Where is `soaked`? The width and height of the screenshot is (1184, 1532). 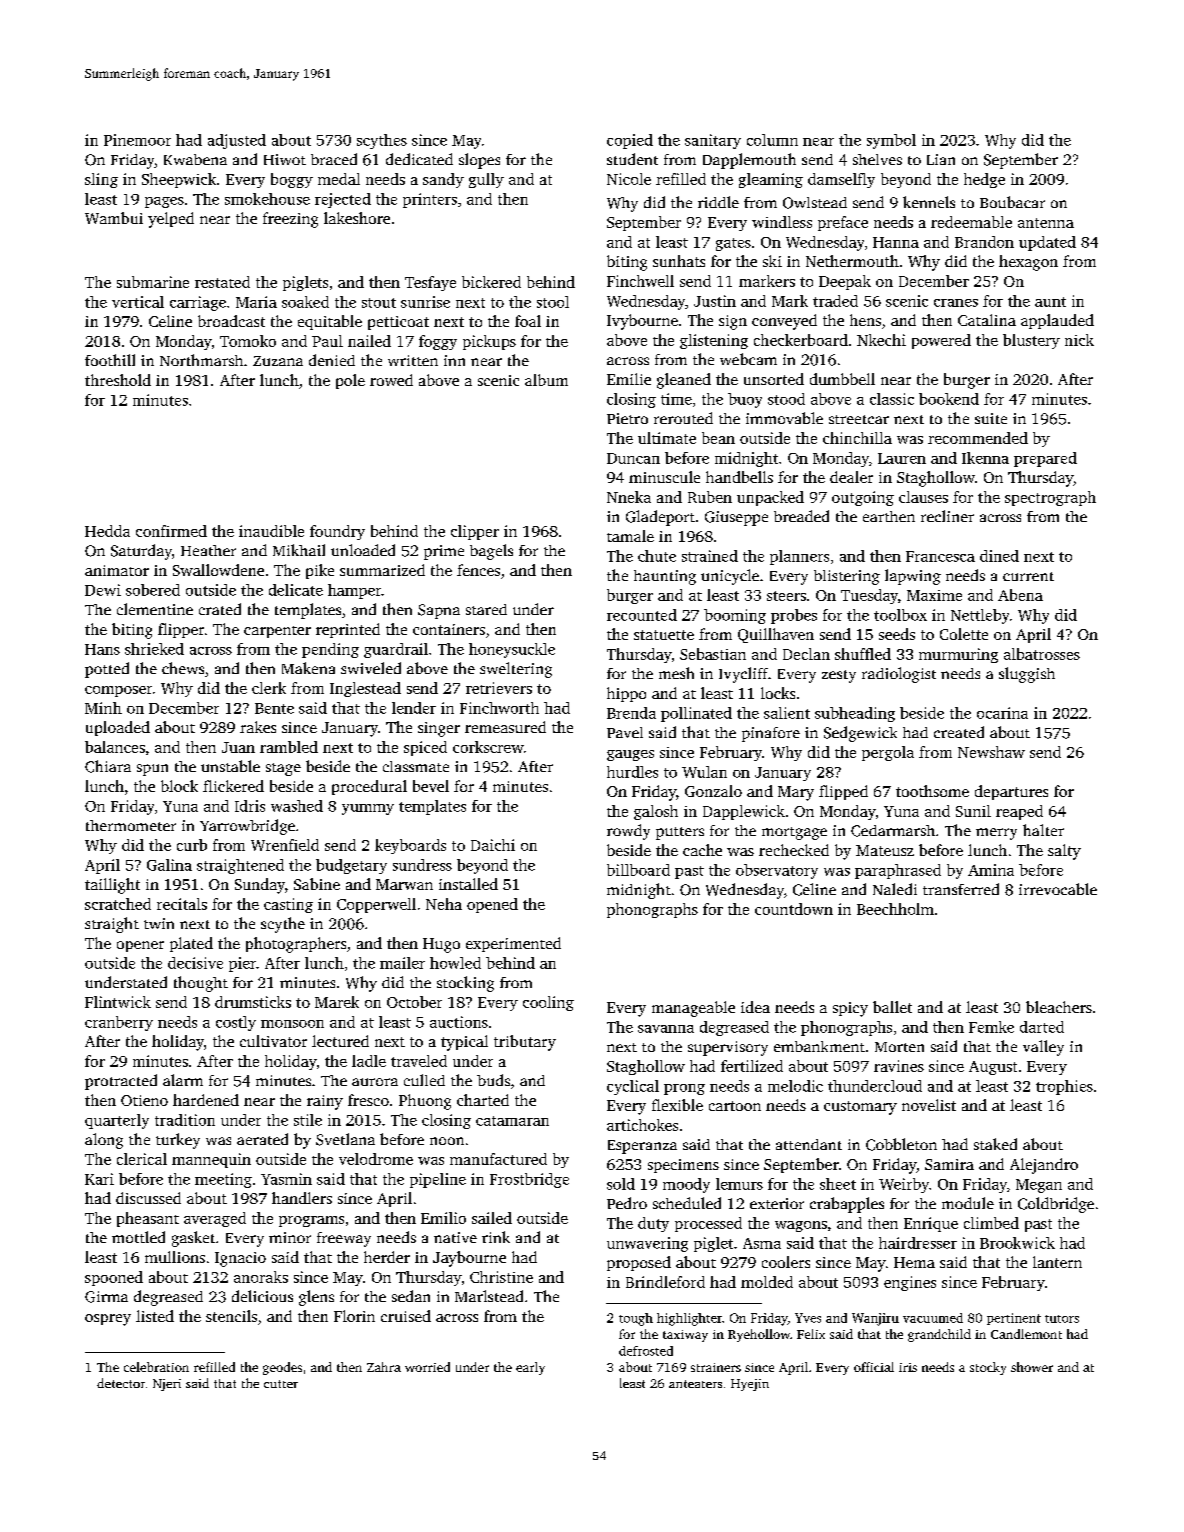
soaked is located at coordinates (305, 302).
